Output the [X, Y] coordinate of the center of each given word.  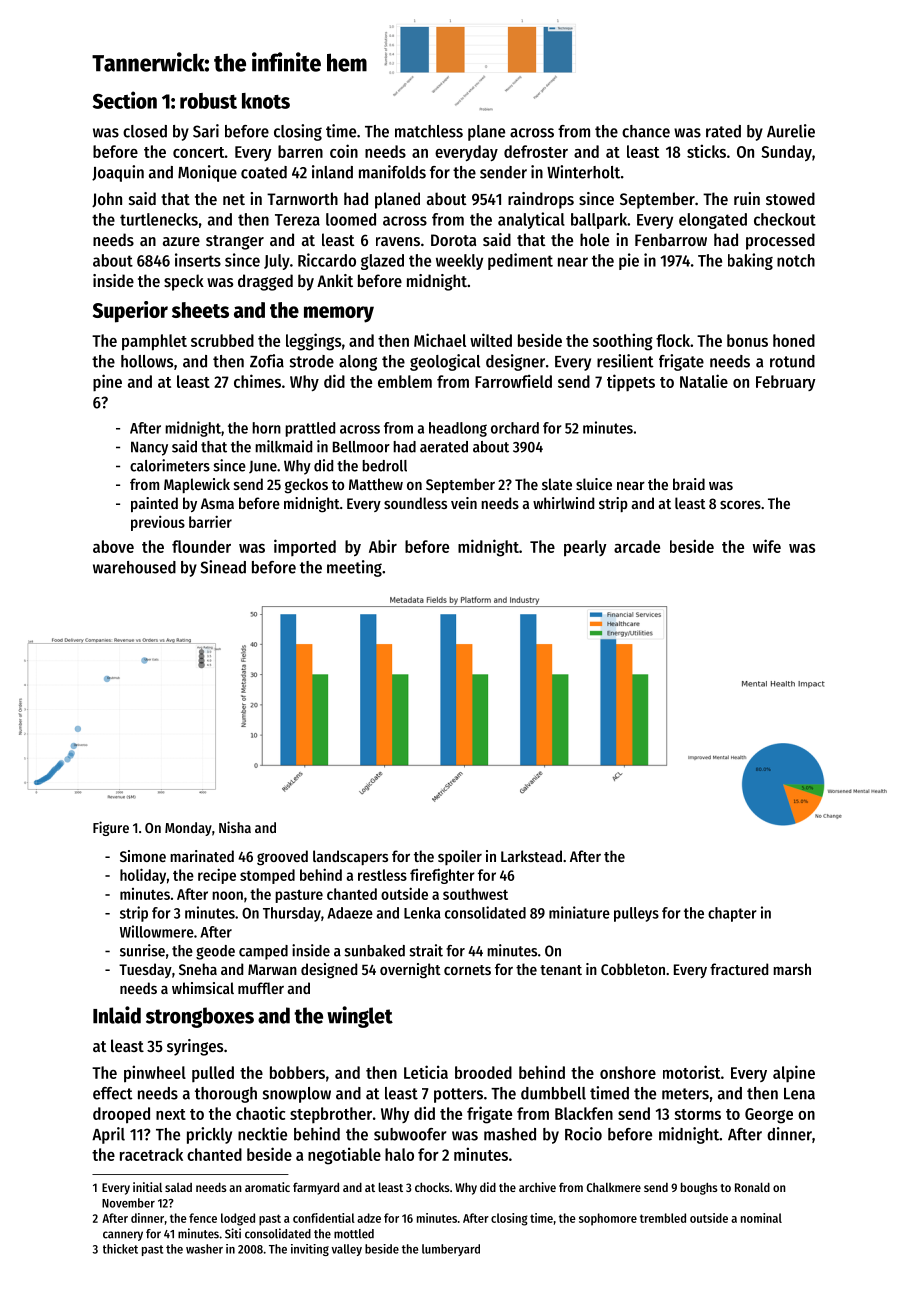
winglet [360, 1017]
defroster [536, 151]
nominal [761, 1218]
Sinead [223, 567]
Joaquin [118, 173]
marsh [792, 969]
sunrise [142, 950]
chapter [732, 914]
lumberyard [451, 1250]
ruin [747, 198]
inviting [310, 1250]
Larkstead [531, 856]
